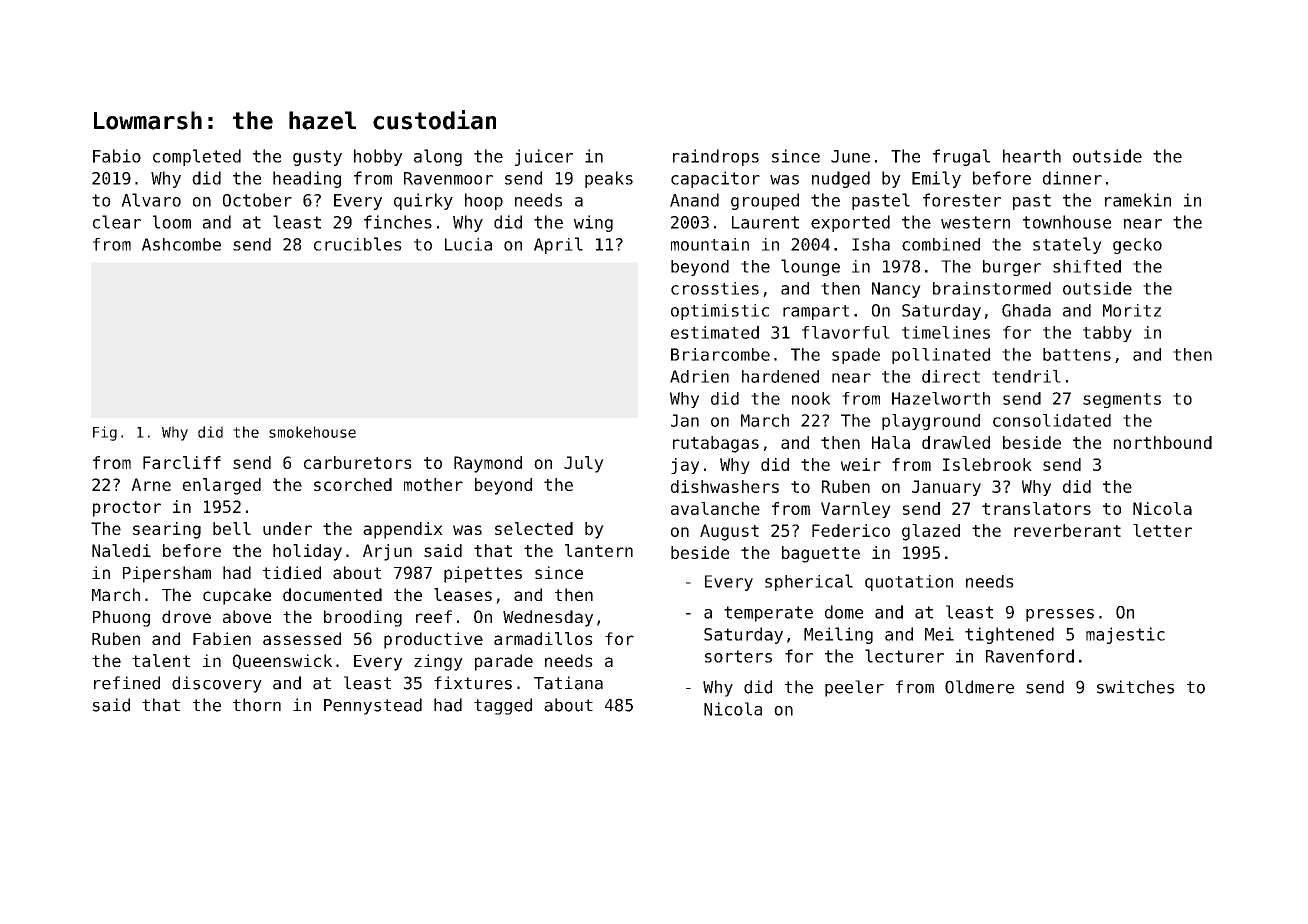  Describe the element at coordinates (257, 705) in the image. I see `thorn` at that location.
